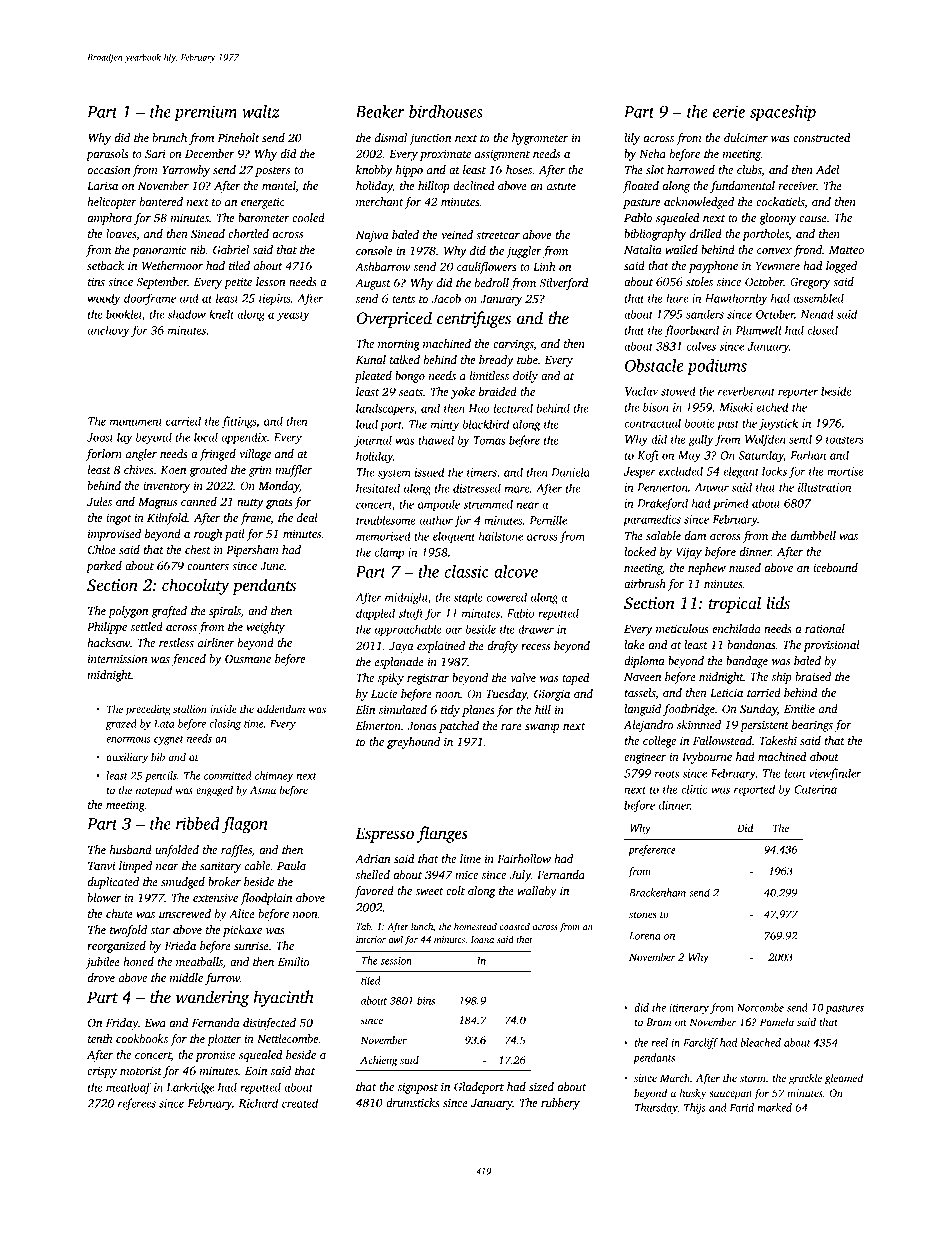 The width and height of the page is (952, 1233). Describe the element at coordinates (137, 1104) in the page. I see `referees` at that location.
